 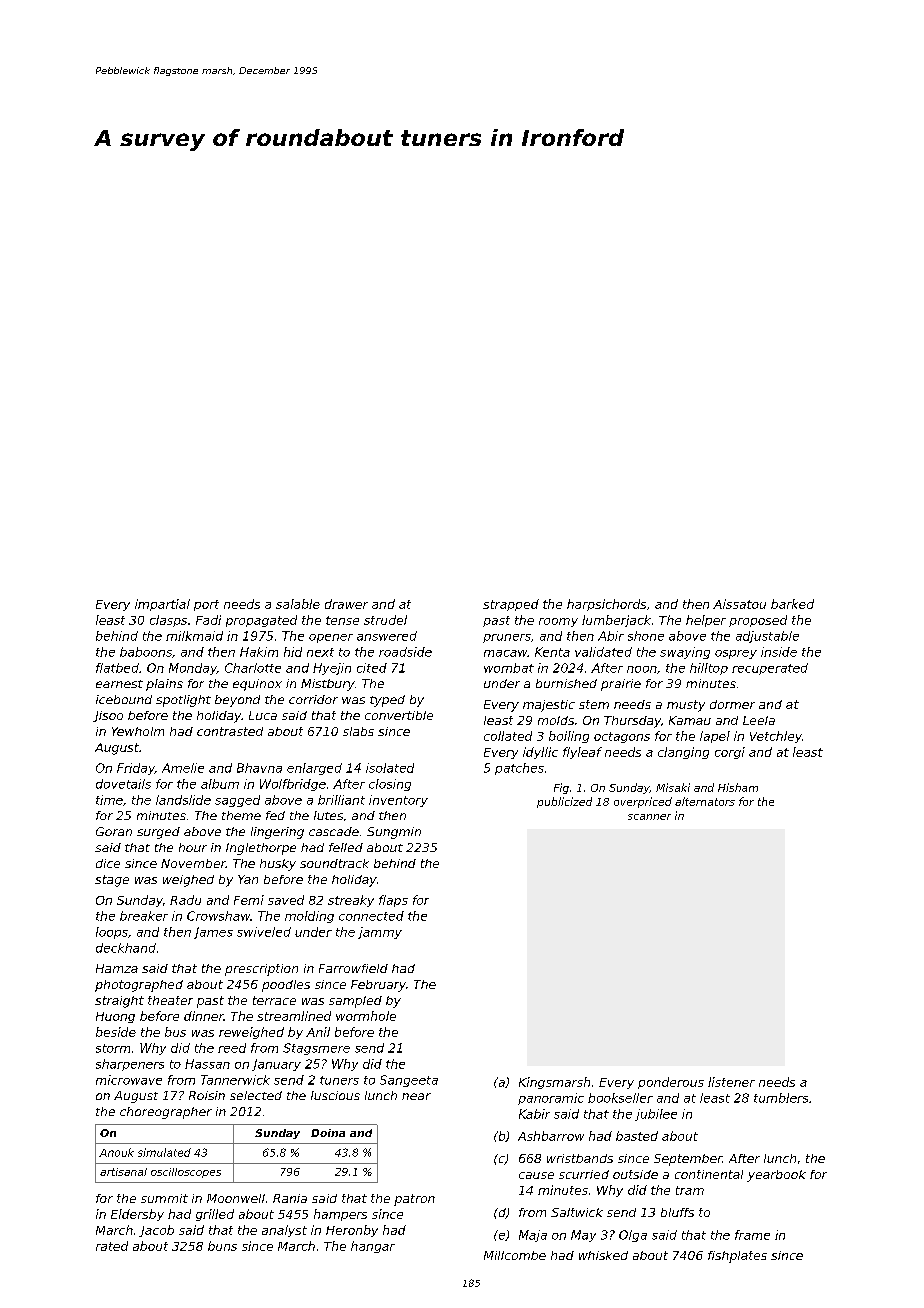 What do you see at coordinates (385, 620) in the document?
I see `strudel` at bounding box center [385, 620].
